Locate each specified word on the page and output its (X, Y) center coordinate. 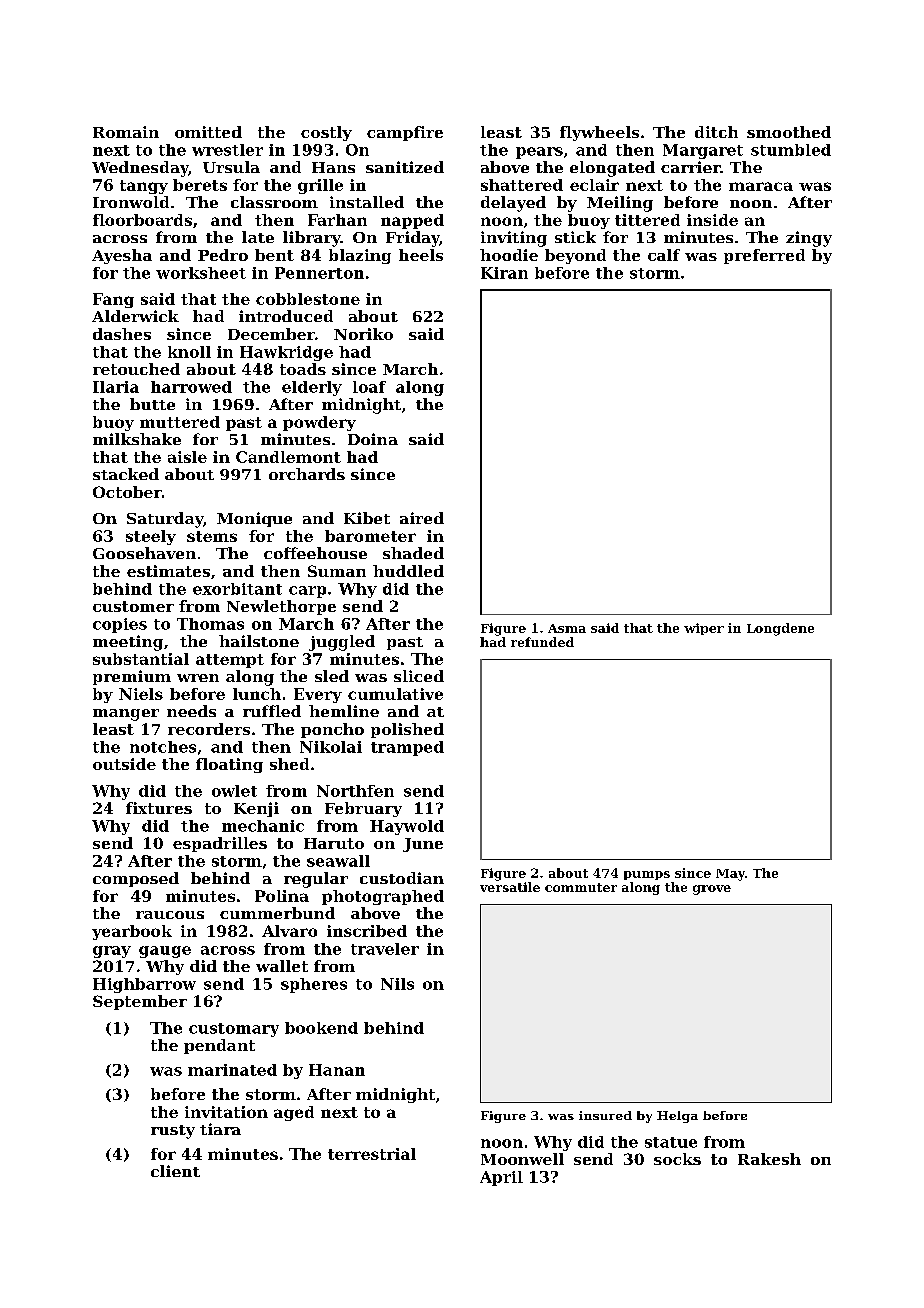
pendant (219, 1046)
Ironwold (131, 202)
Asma (567, 628)
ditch (716, 132)
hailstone (259, 641)
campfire (405, 133)
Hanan (337, 1070)
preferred (764, 256)
